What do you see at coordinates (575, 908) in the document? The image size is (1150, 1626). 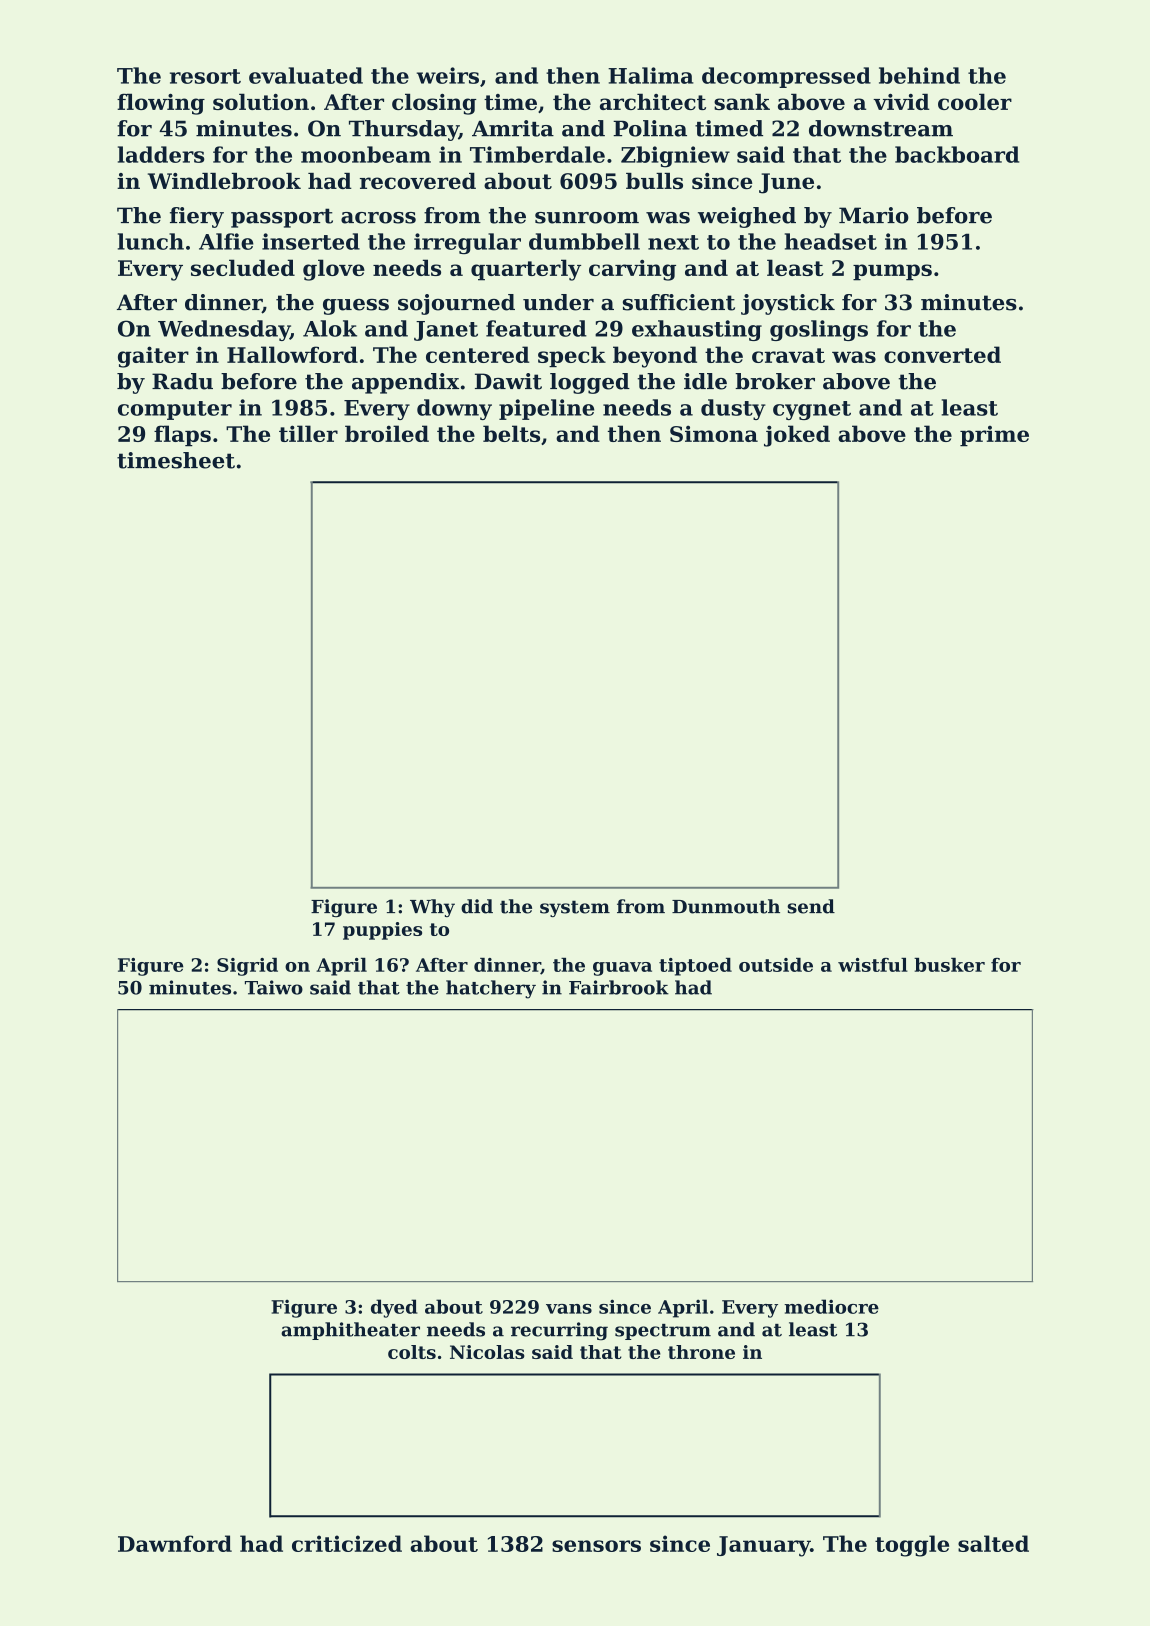 I see `system` at bounding box center [575, 908].
